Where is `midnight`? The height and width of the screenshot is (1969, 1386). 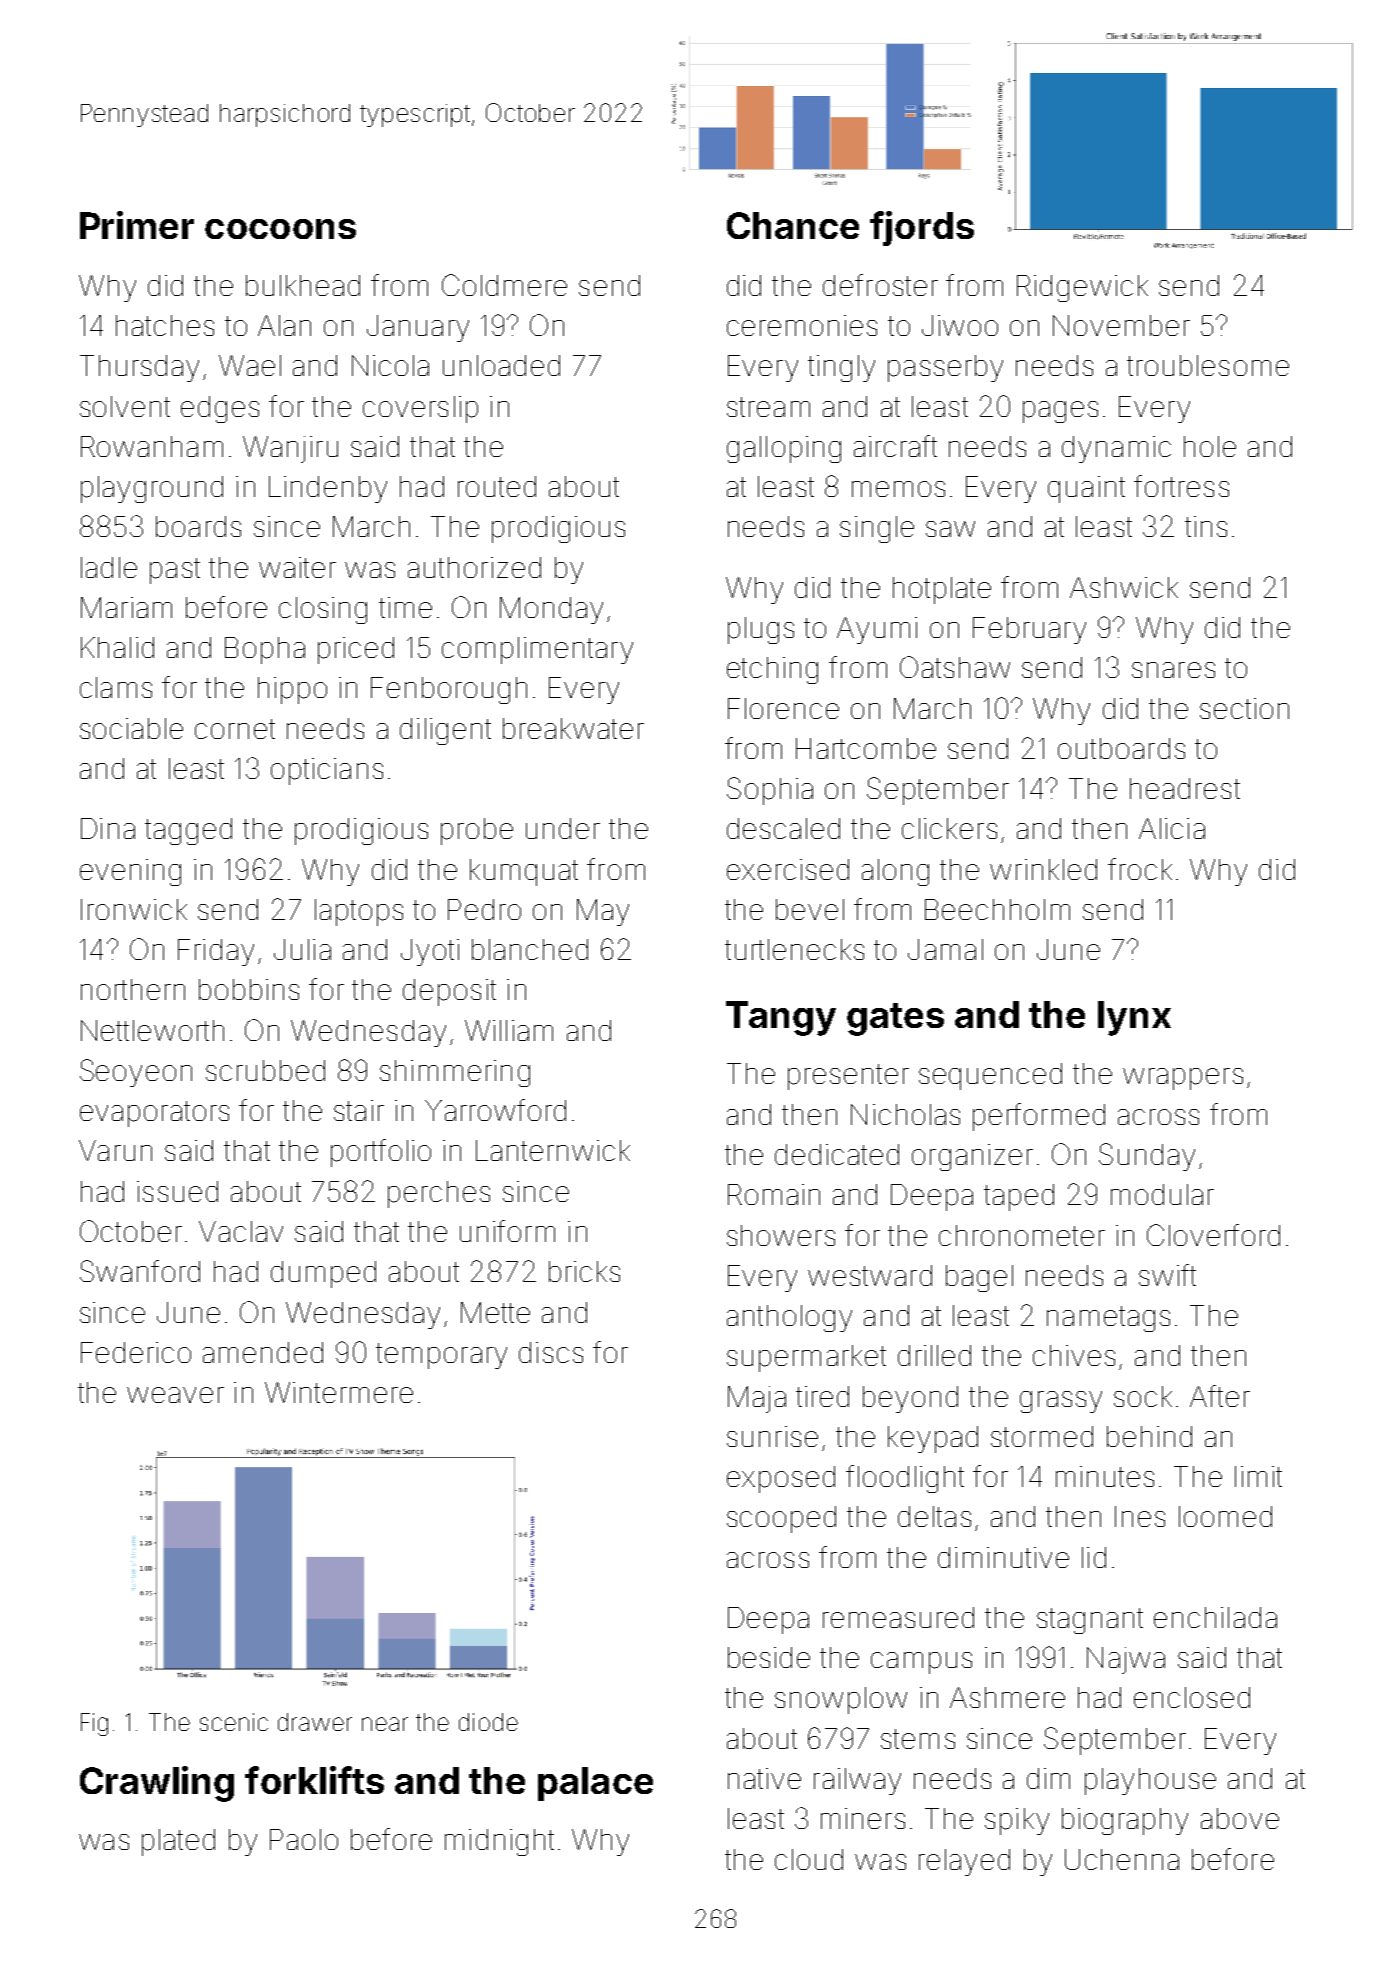 midnight is located at coordinates (499, 1842).
